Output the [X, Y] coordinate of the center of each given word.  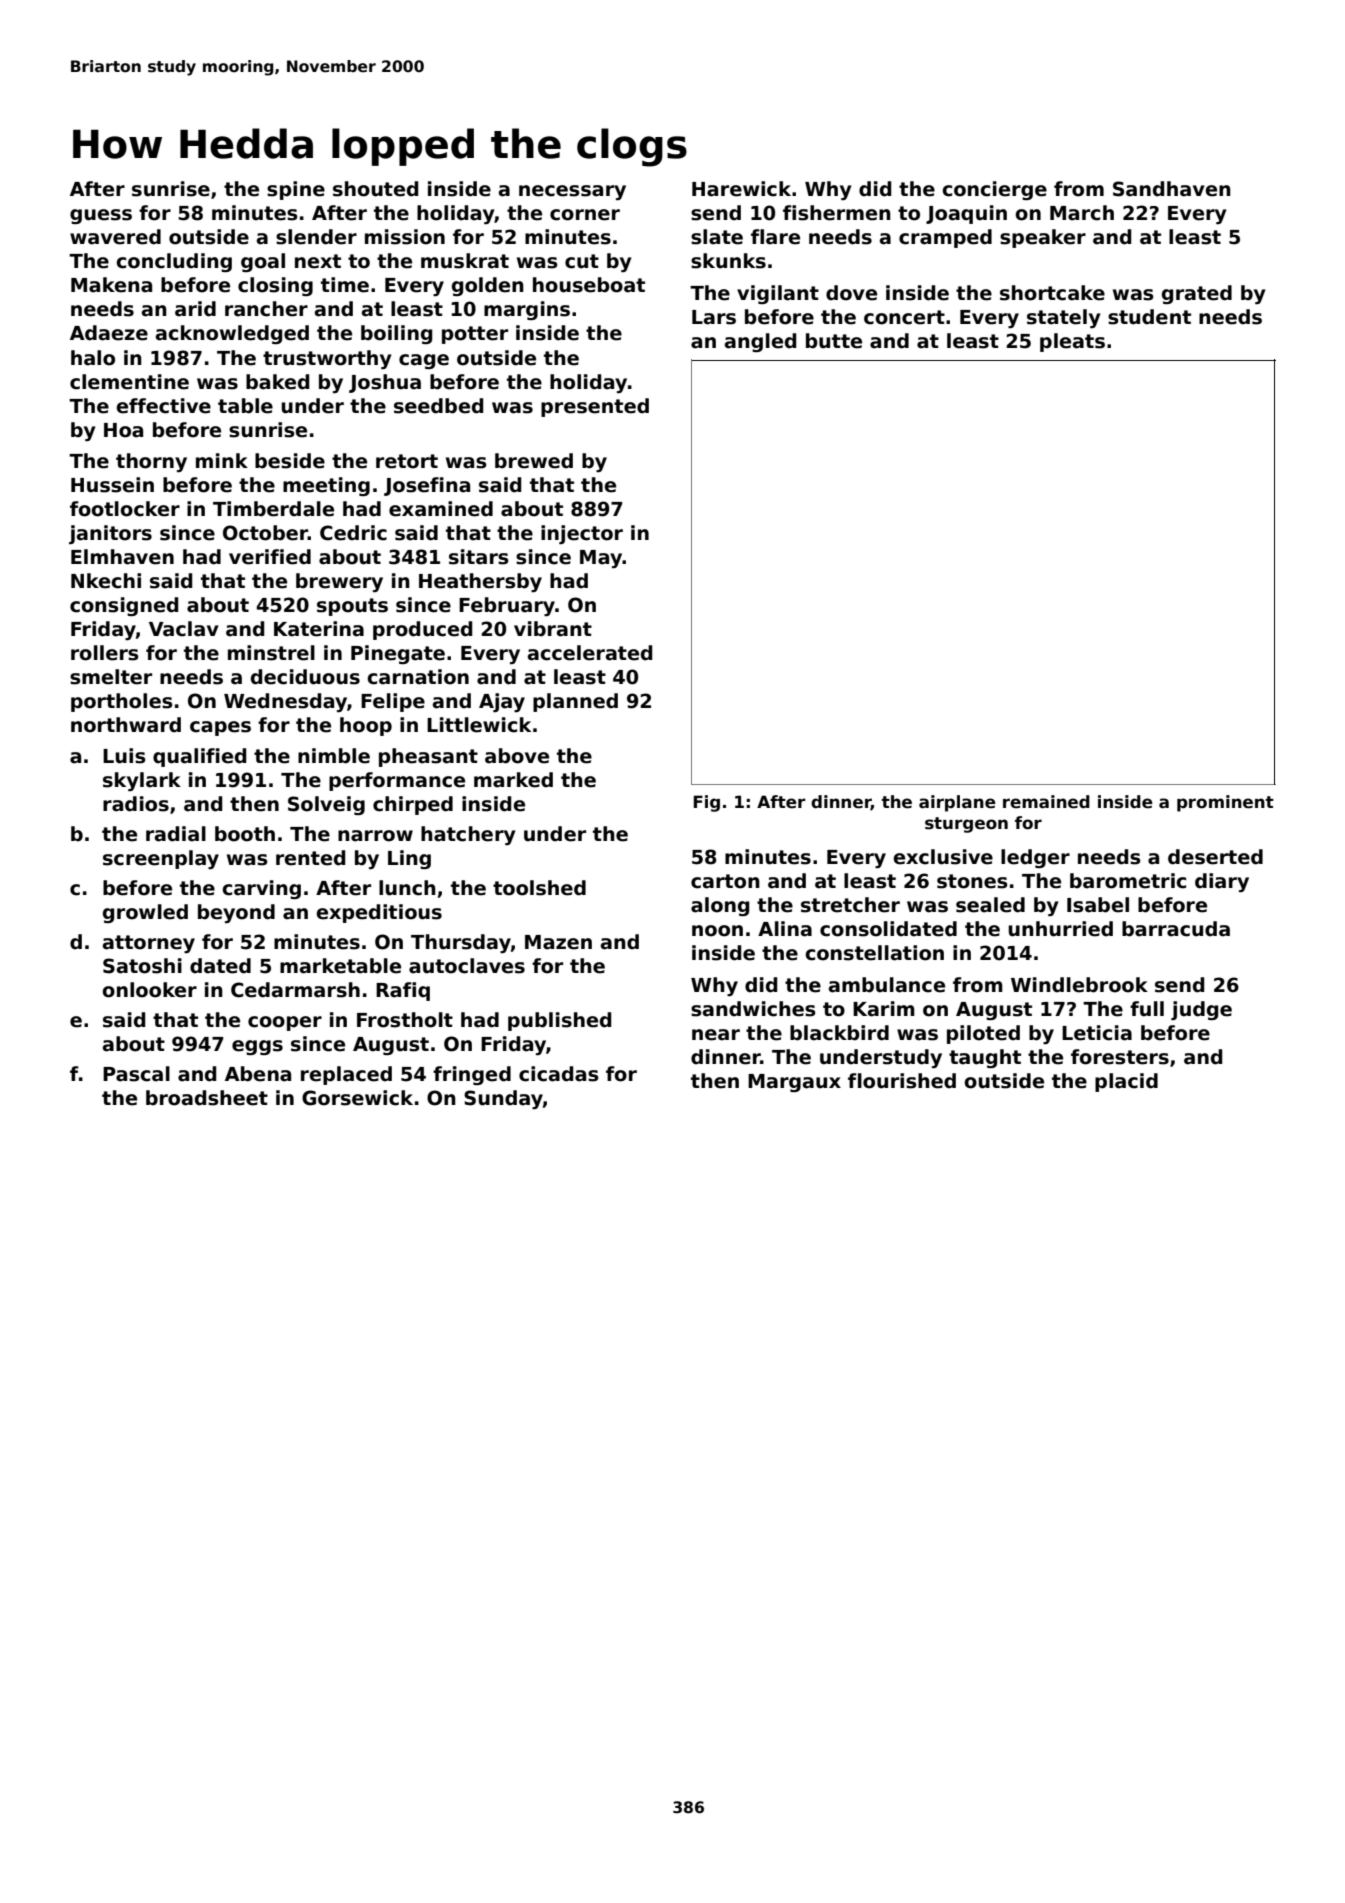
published [559, 1021]
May [601, 559]
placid [1126, 1082]
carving [261, 889]
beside [290, 461]
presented [595, 407]
